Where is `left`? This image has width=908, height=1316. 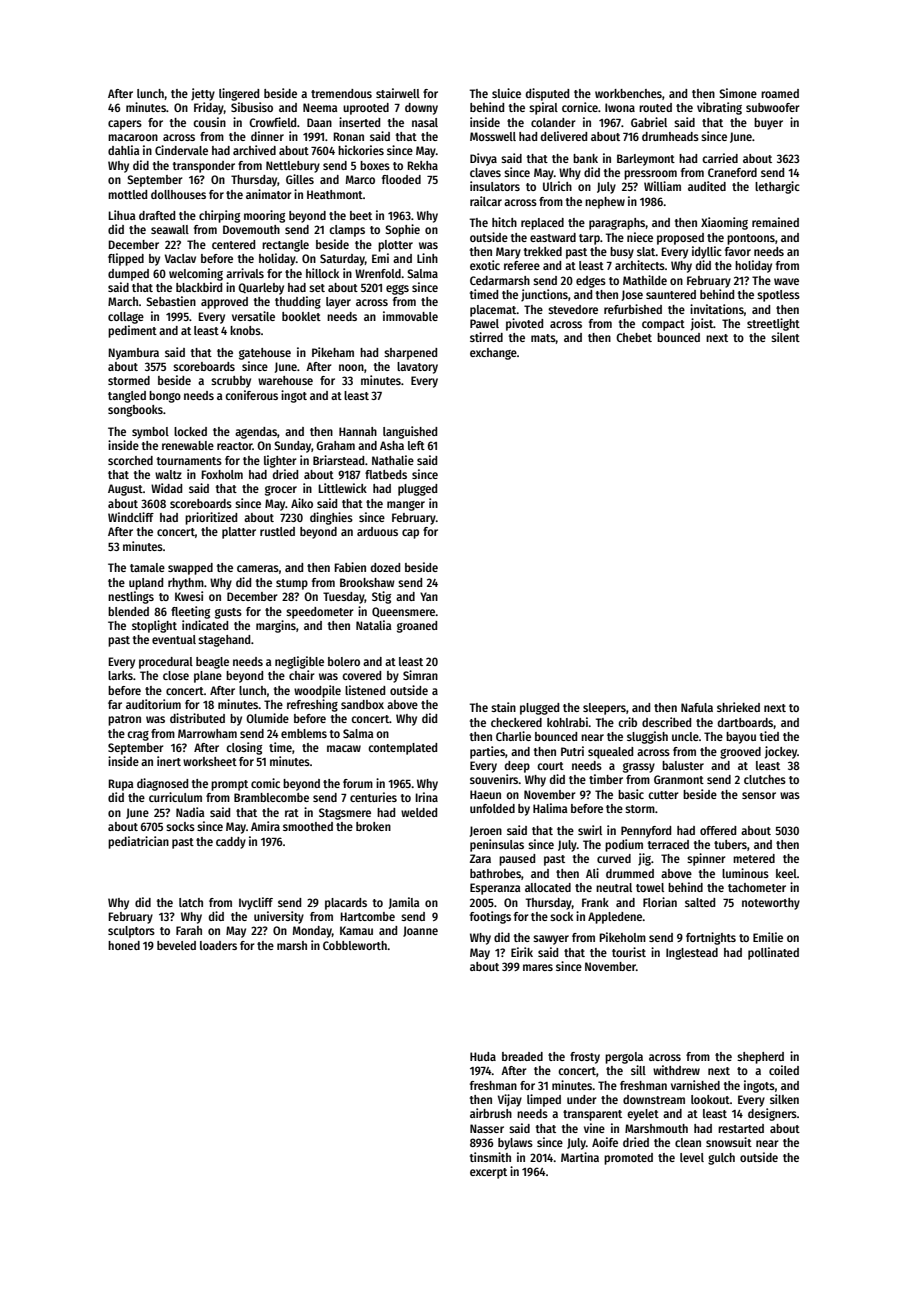 left is located at coordinates (416, 445).
